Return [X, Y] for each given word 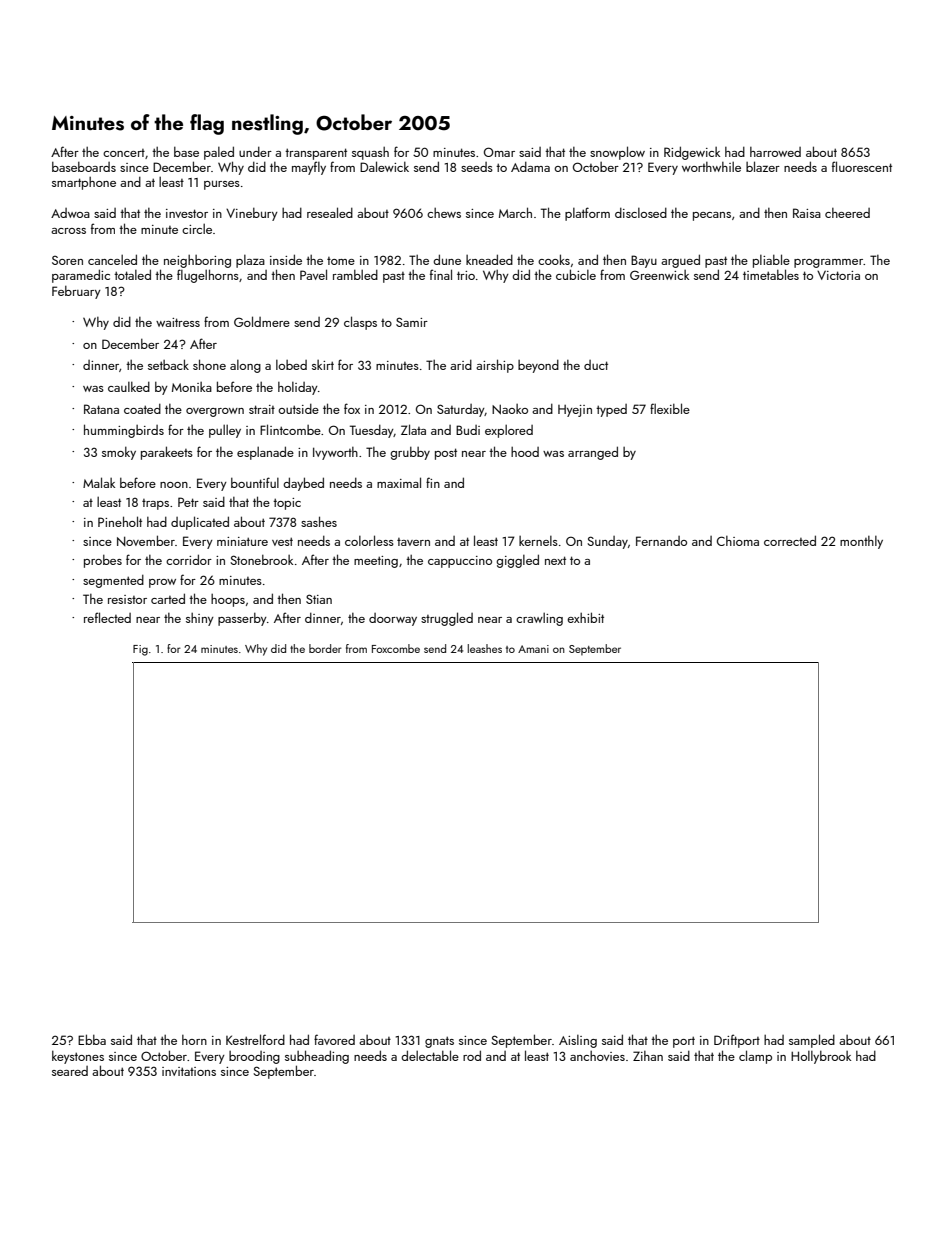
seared [70, 1071]
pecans [712, 216]
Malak [99, 482]
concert [124, 153]
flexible [670, 408]
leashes [485, 648]
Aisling [578, 1041]
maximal [399, 482]
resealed [330, 212]
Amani [533, 649]
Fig [140, 650]
